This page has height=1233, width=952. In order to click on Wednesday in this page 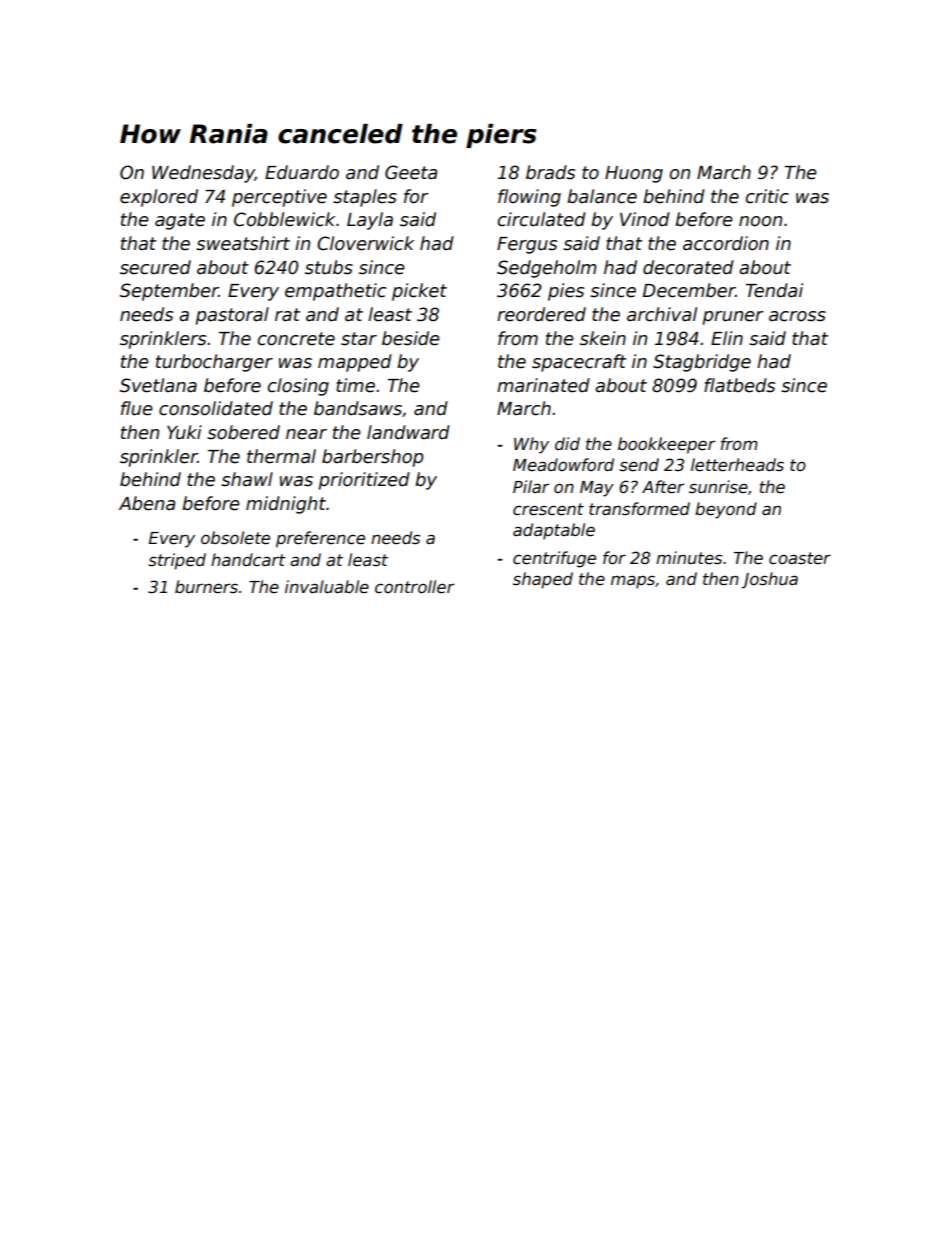, I will do `click(203, 174)`.
